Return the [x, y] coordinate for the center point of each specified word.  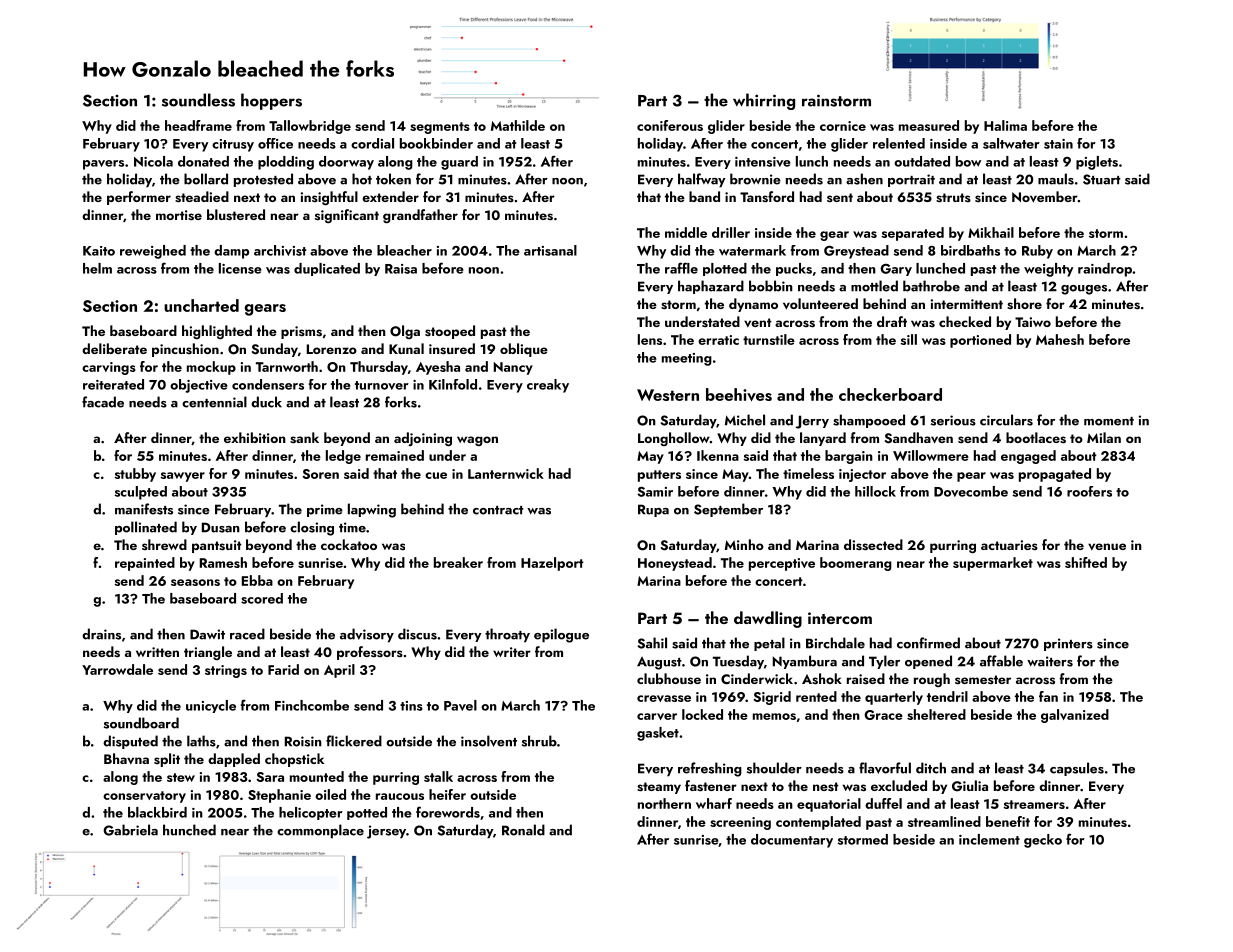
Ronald [523, 830]
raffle [681, 268]
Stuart [1102, 179]
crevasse [664, 698]
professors [370, 653]
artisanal [550, 250]
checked [965, 321]
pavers [103, 165]
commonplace [320, 831]
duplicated [327, 269]
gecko [1043, 841]
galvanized [1075, 716]
